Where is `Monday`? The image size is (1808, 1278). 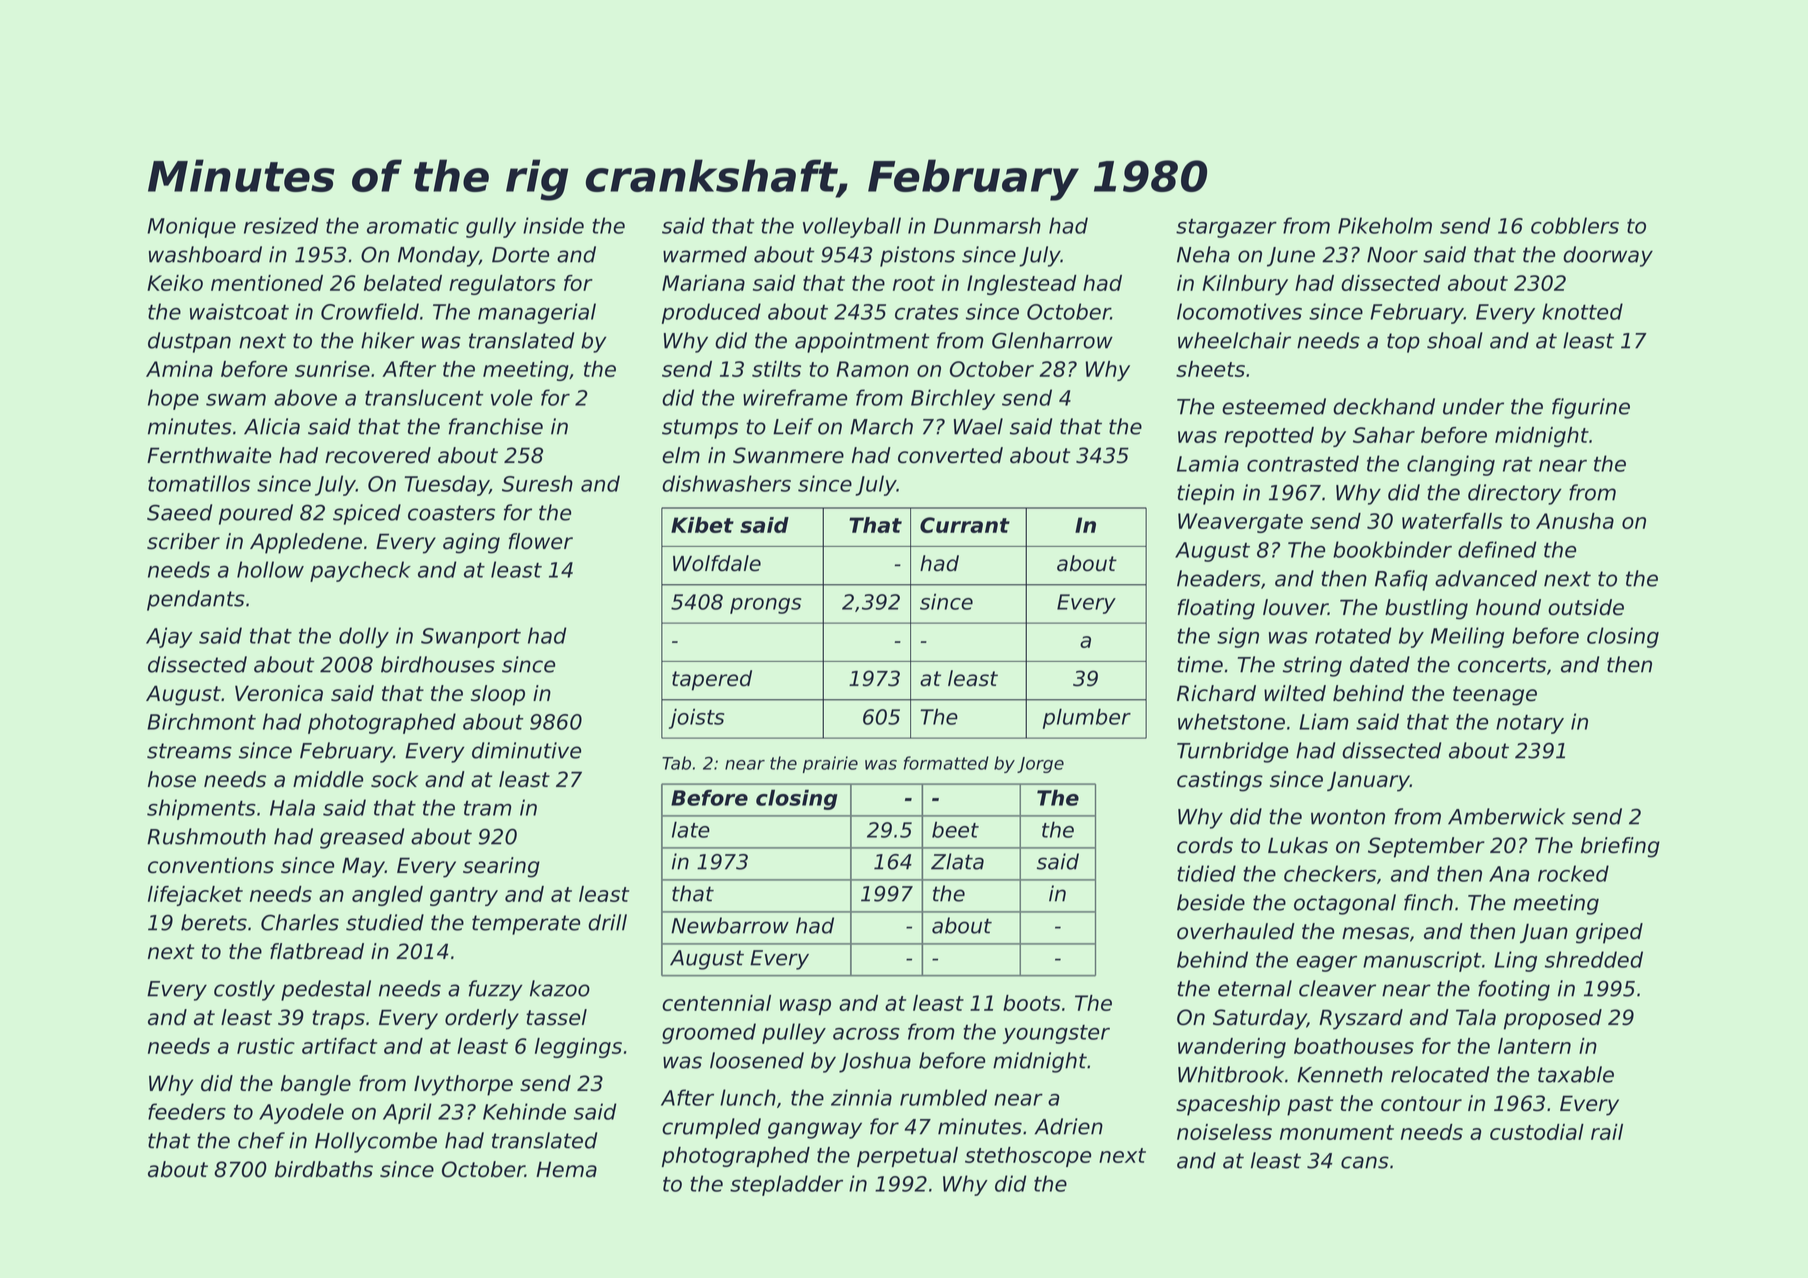 Monday is located at coordinates (438, 256).
